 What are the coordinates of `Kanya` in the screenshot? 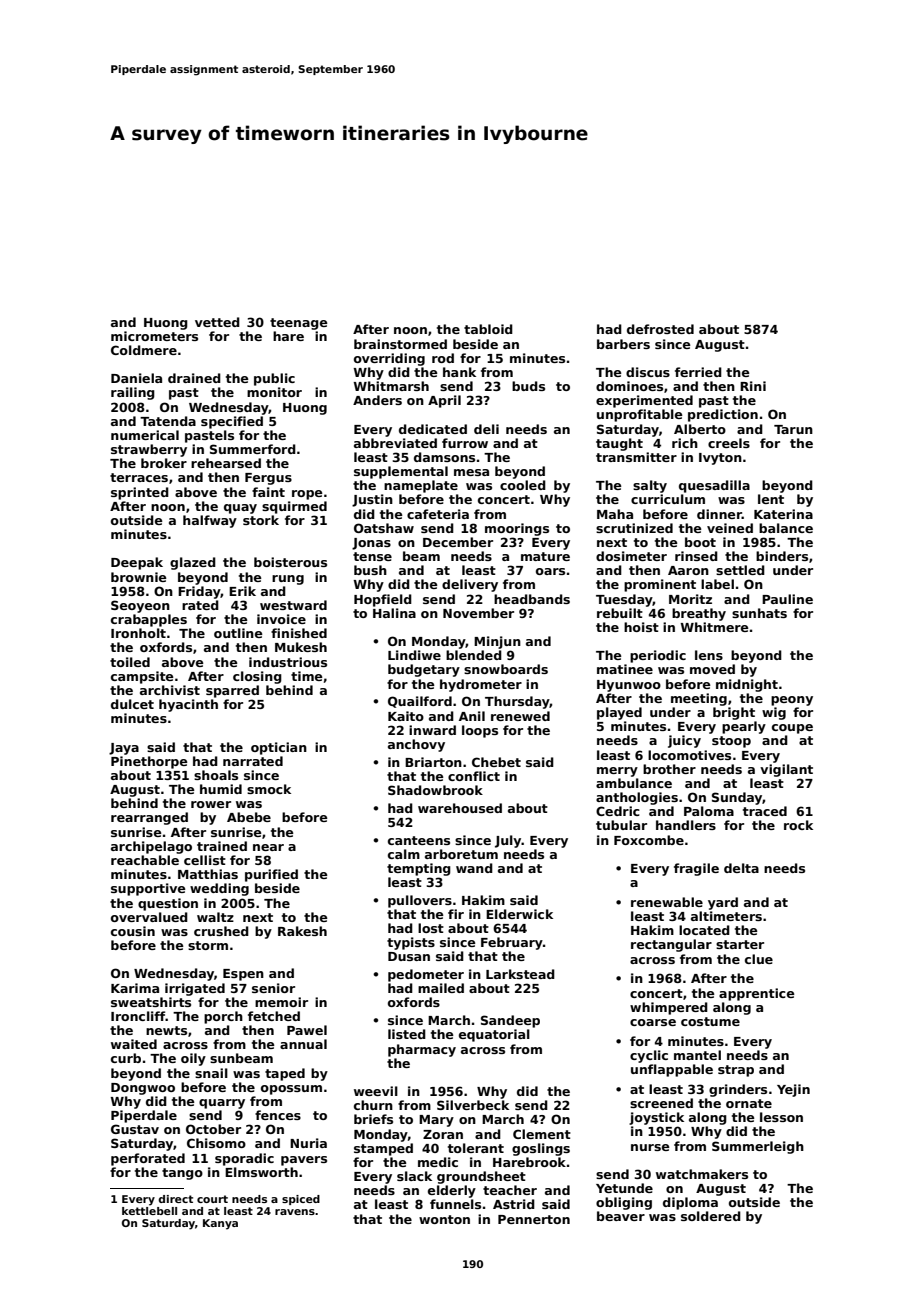 It's located at (220, 1224).
